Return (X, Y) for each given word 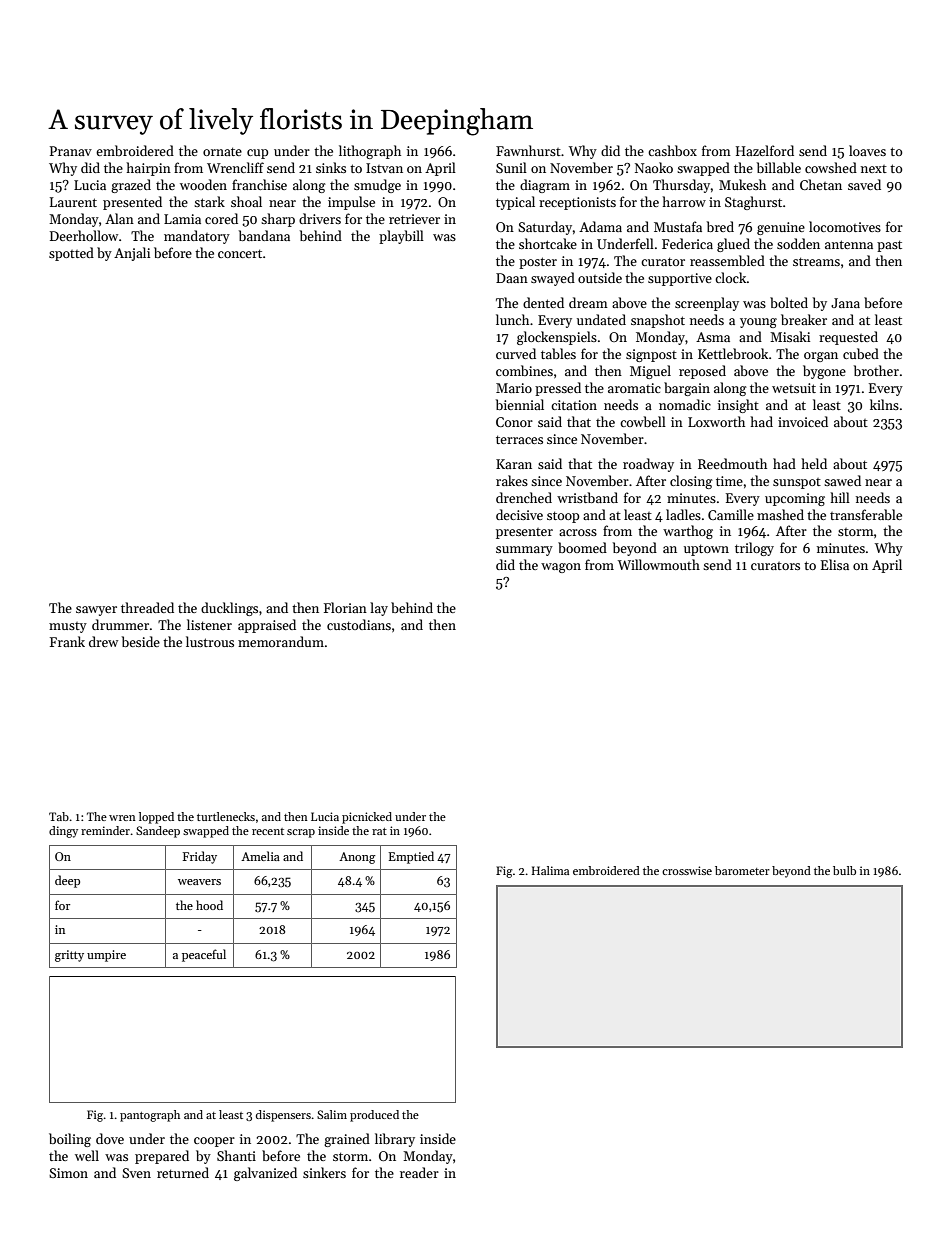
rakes (512, 480)
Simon (68, 1173)
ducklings (229, 609)
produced (374, 1116)
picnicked (367, 818)
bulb (844, 870)
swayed (553, 279)
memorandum (281, 641)
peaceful (204, 955)
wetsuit (794, 388)
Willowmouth (659, 564)
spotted (71, 254)
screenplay (707, 304)
